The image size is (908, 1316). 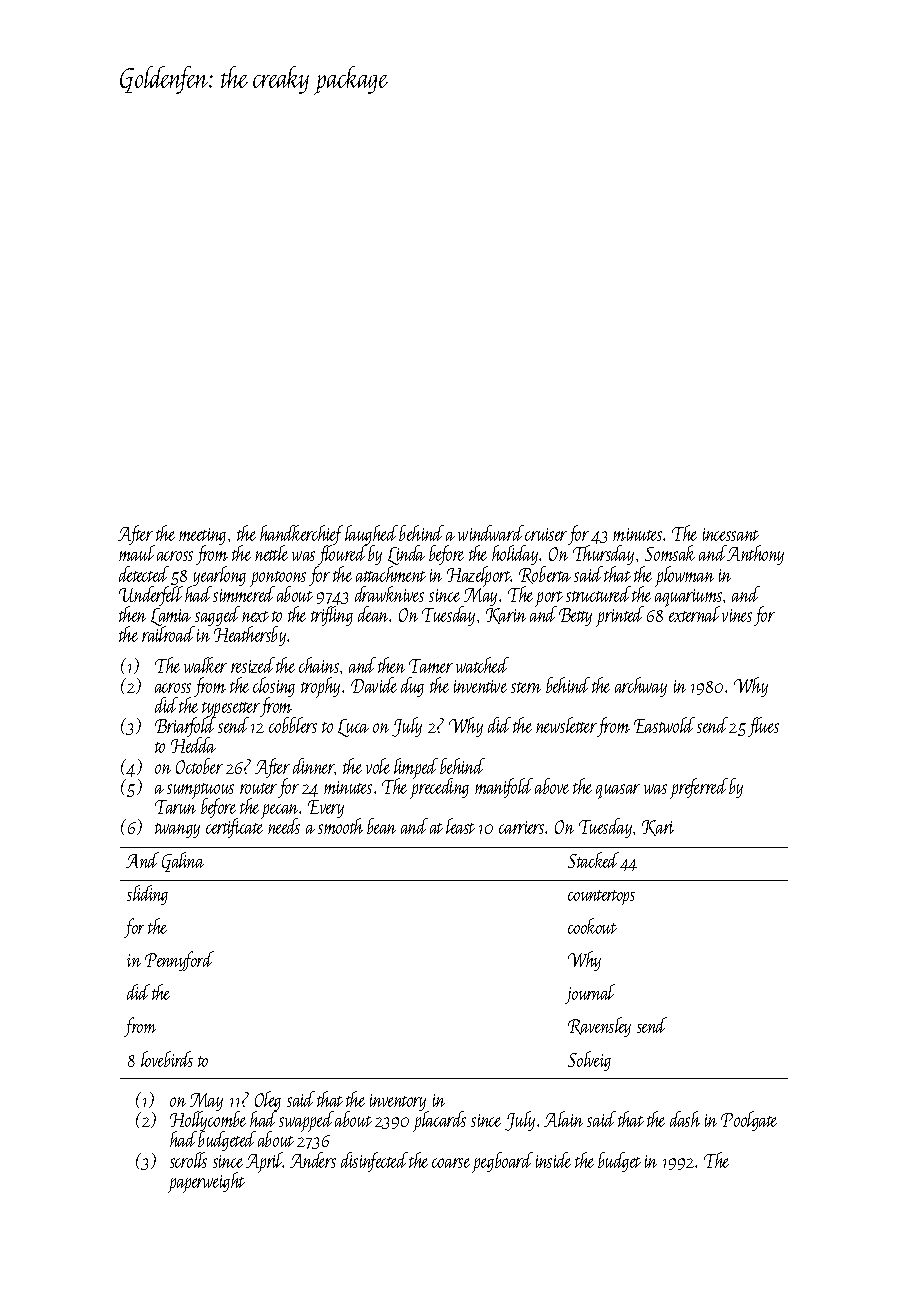 I want to click on Ravensley, so click(x=599, y=1027).
